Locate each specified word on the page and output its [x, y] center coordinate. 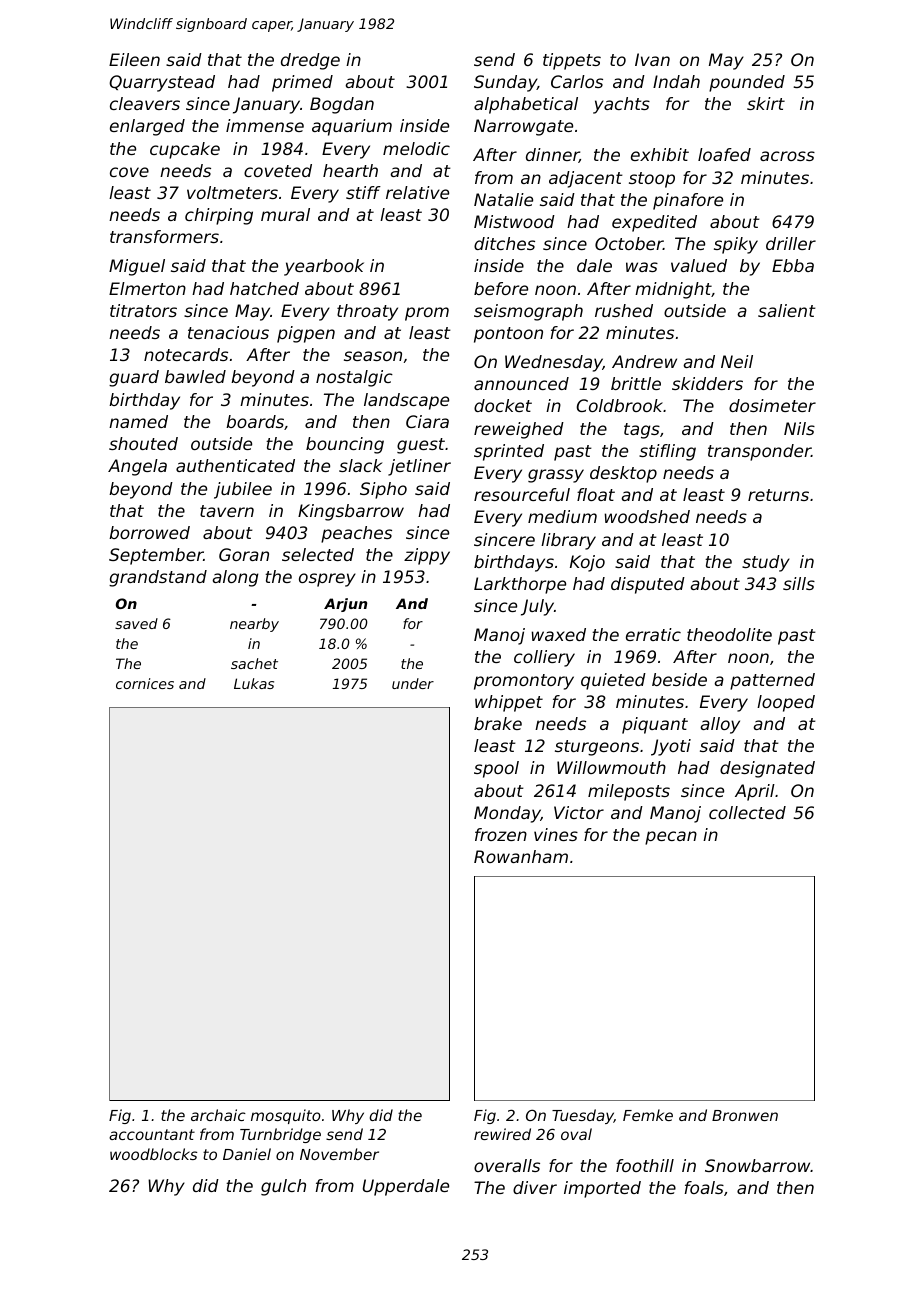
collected [747, 812]
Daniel [247, 1154]
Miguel [137, 267]
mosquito [286, 1116]
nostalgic [354, 378]
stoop [652, 180]
